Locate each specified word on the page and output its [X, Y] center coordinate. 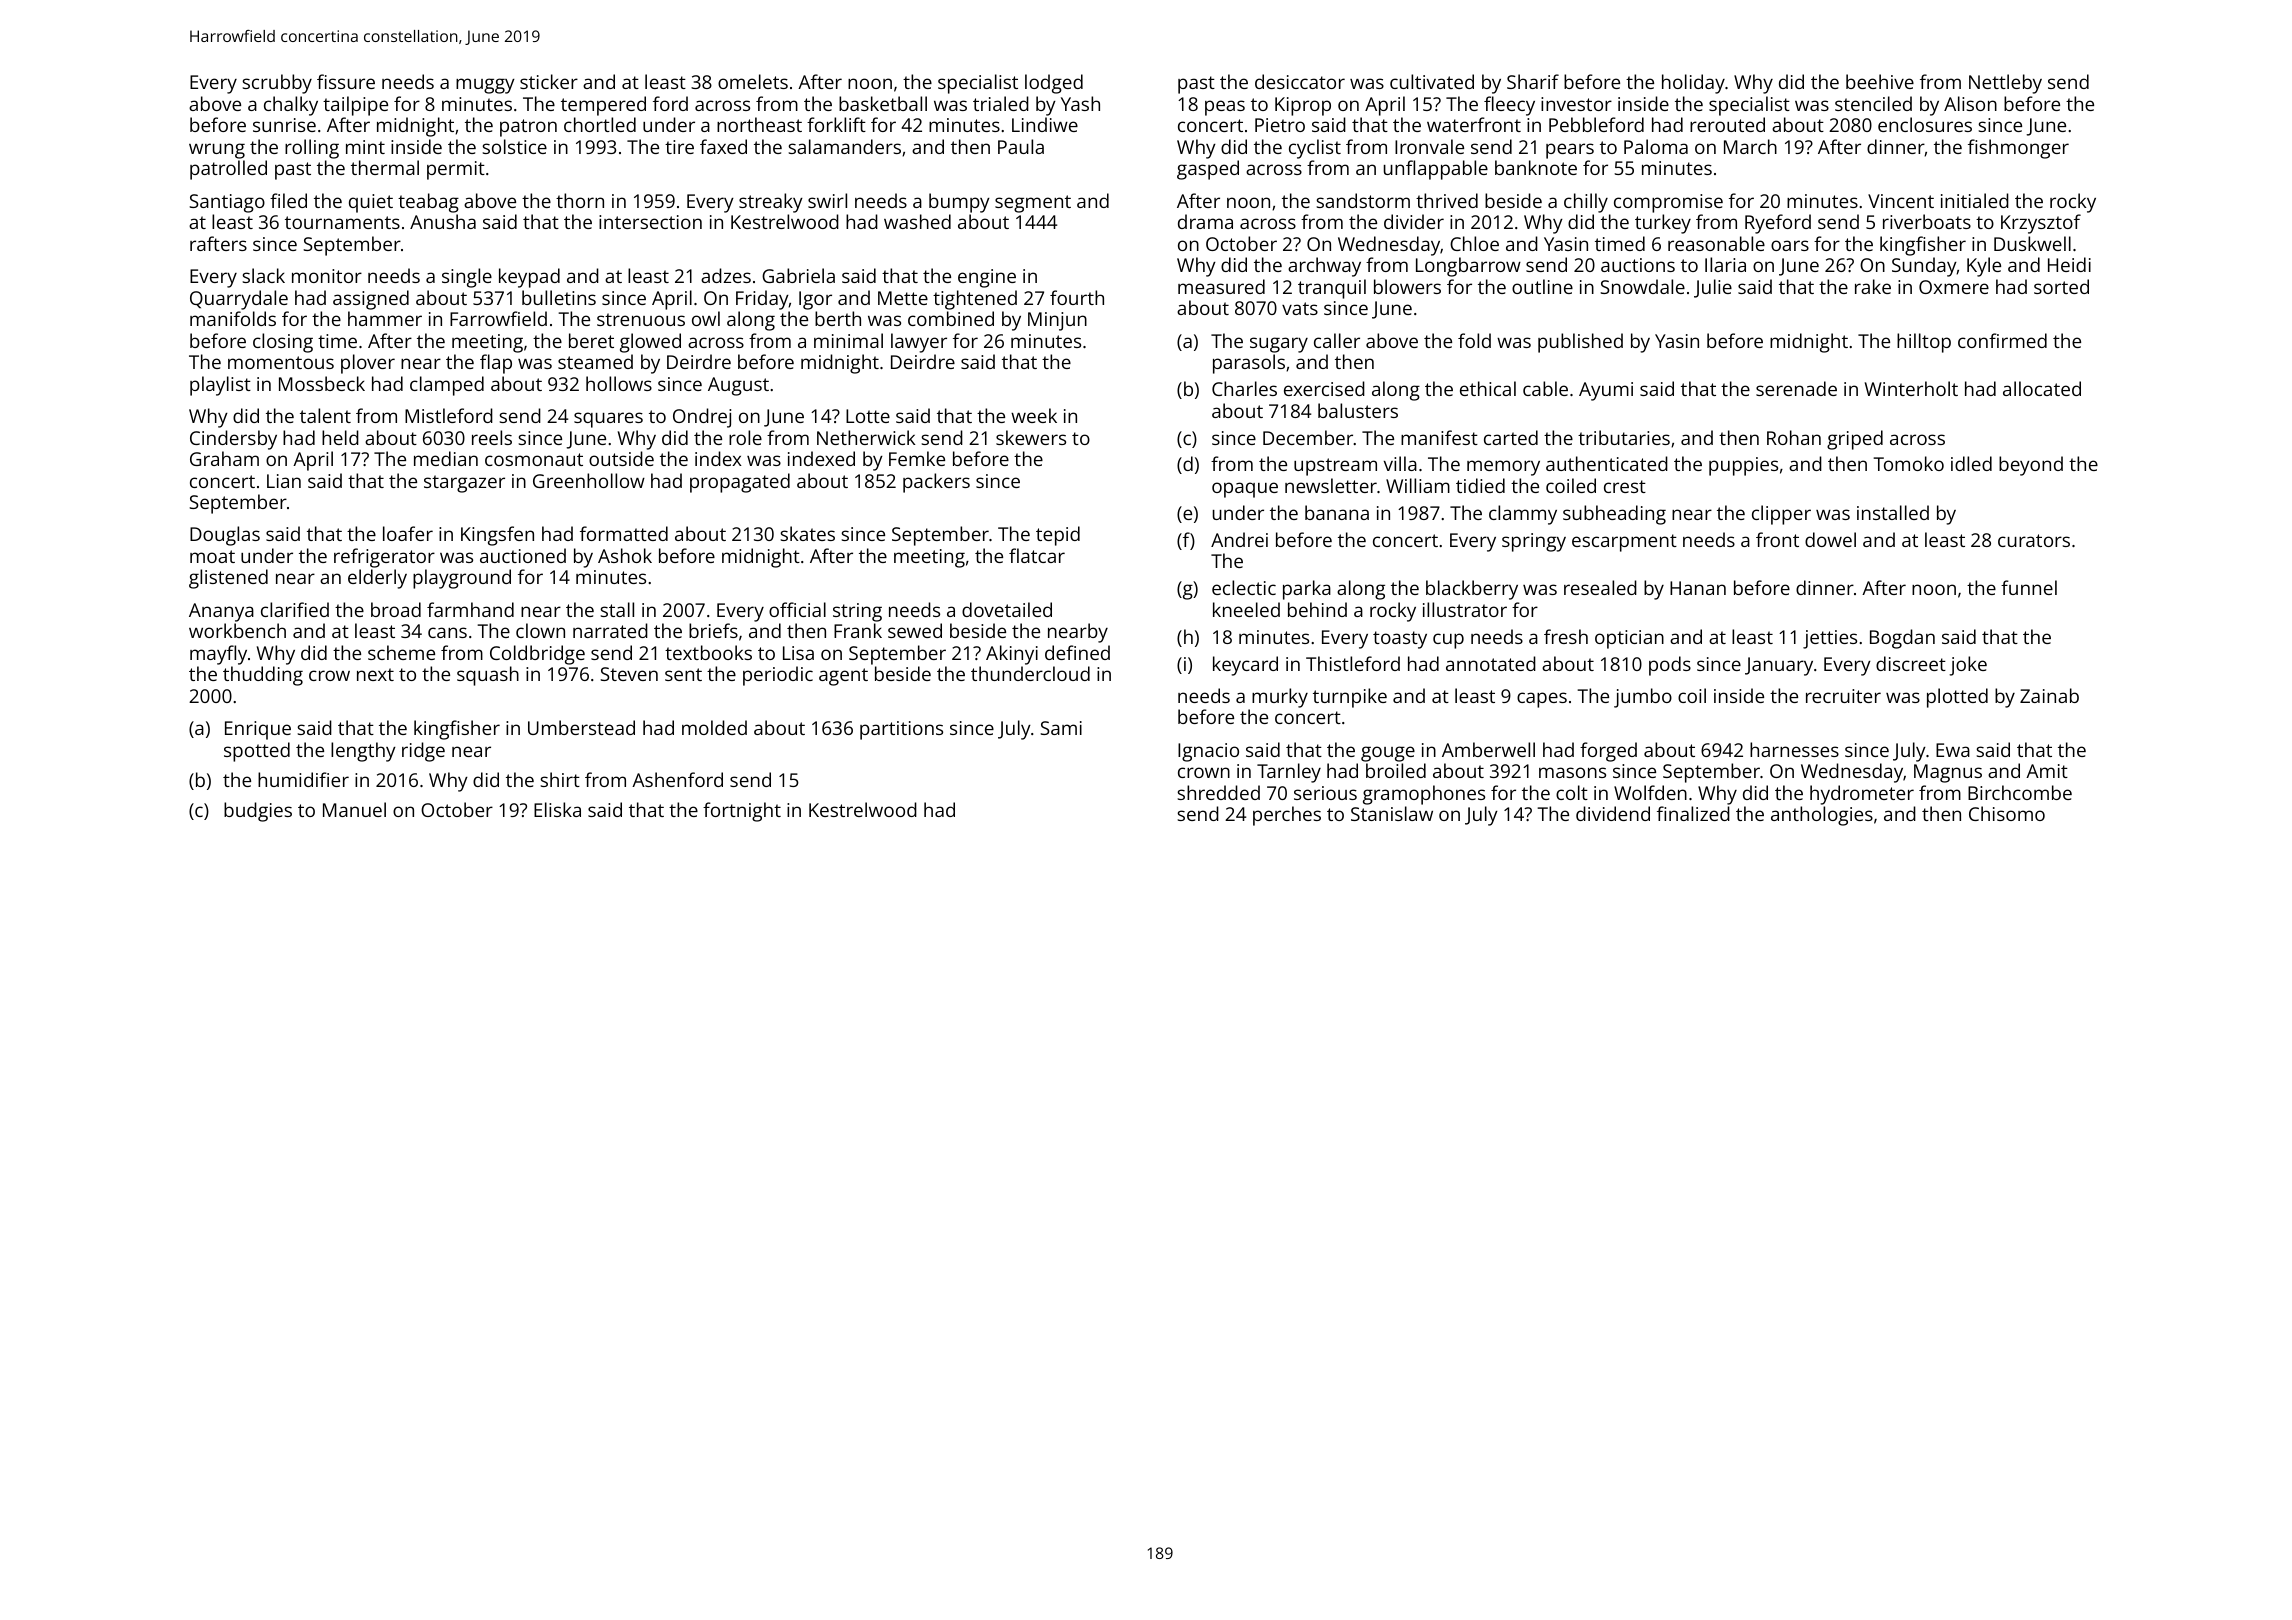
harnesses [1794, 749]
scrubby [277, 84]
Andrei [1239, 539]
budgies [258, 812]
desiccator [1300, 81]
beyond [2031, 466]
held [340, 437]
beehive [1880, 81]
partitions [901, 730]
